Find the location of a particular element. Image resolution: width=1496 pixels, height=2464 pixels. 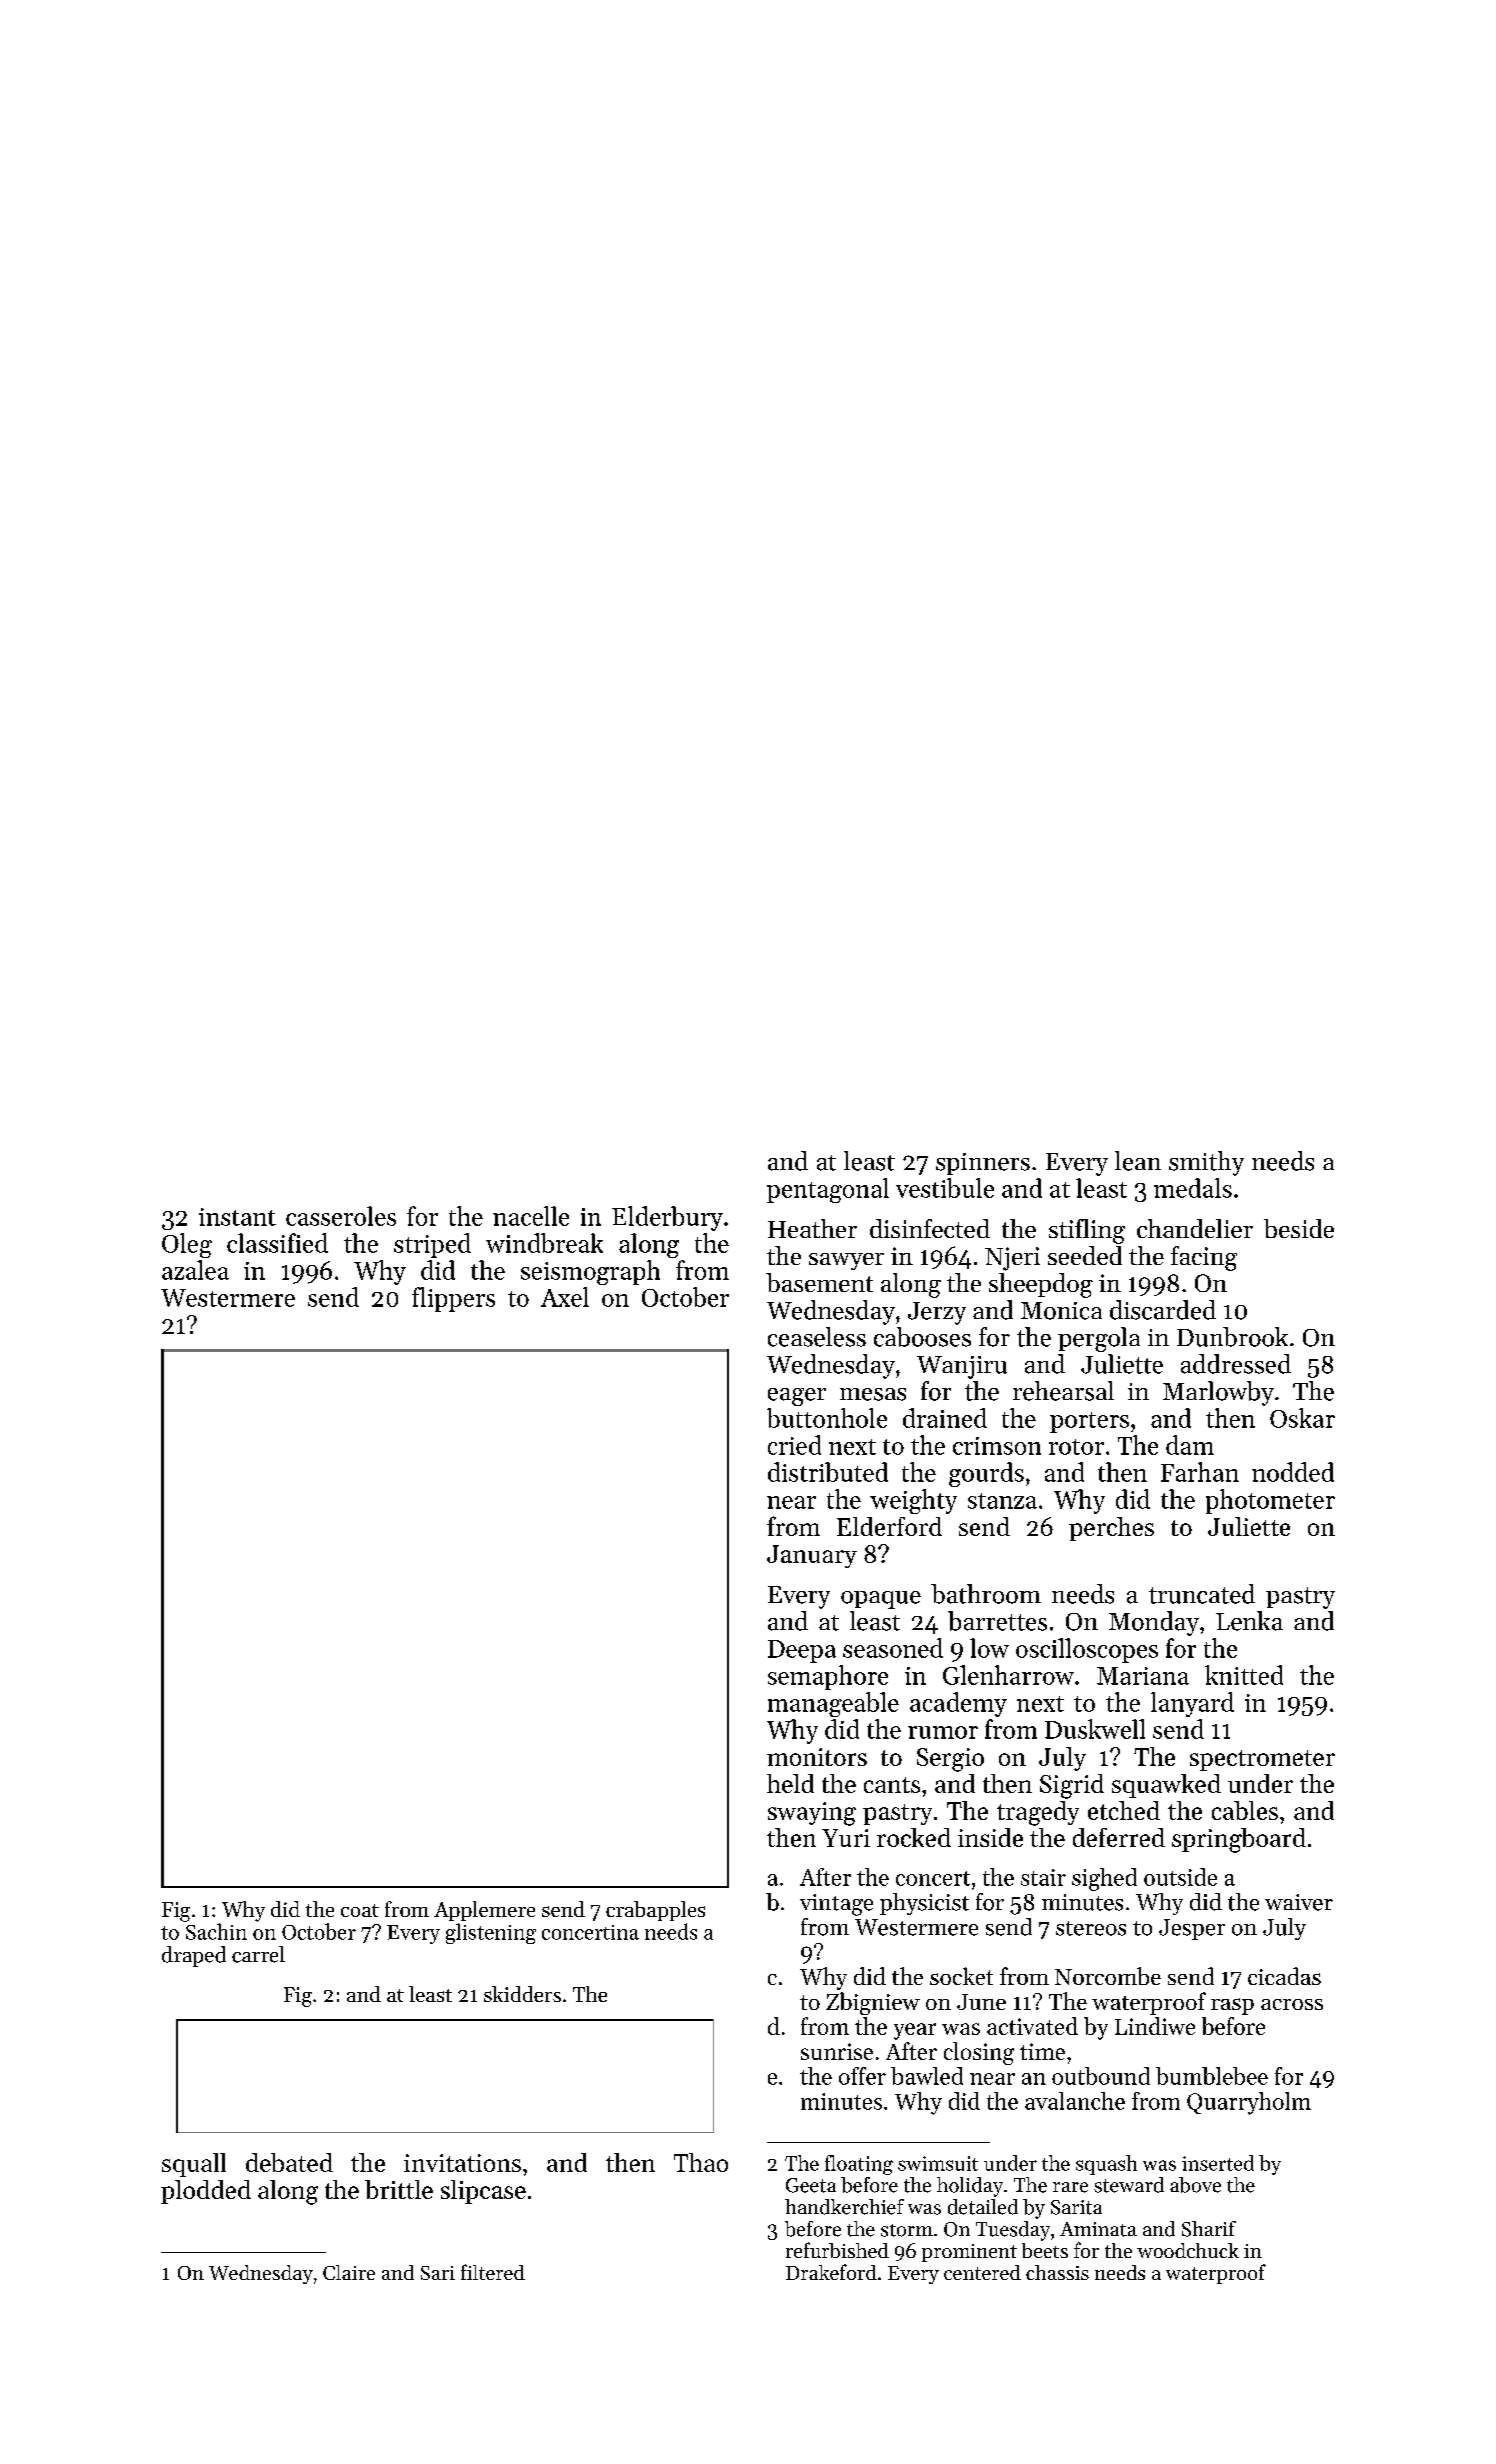

debated is located at coordinates (289, 2162).
